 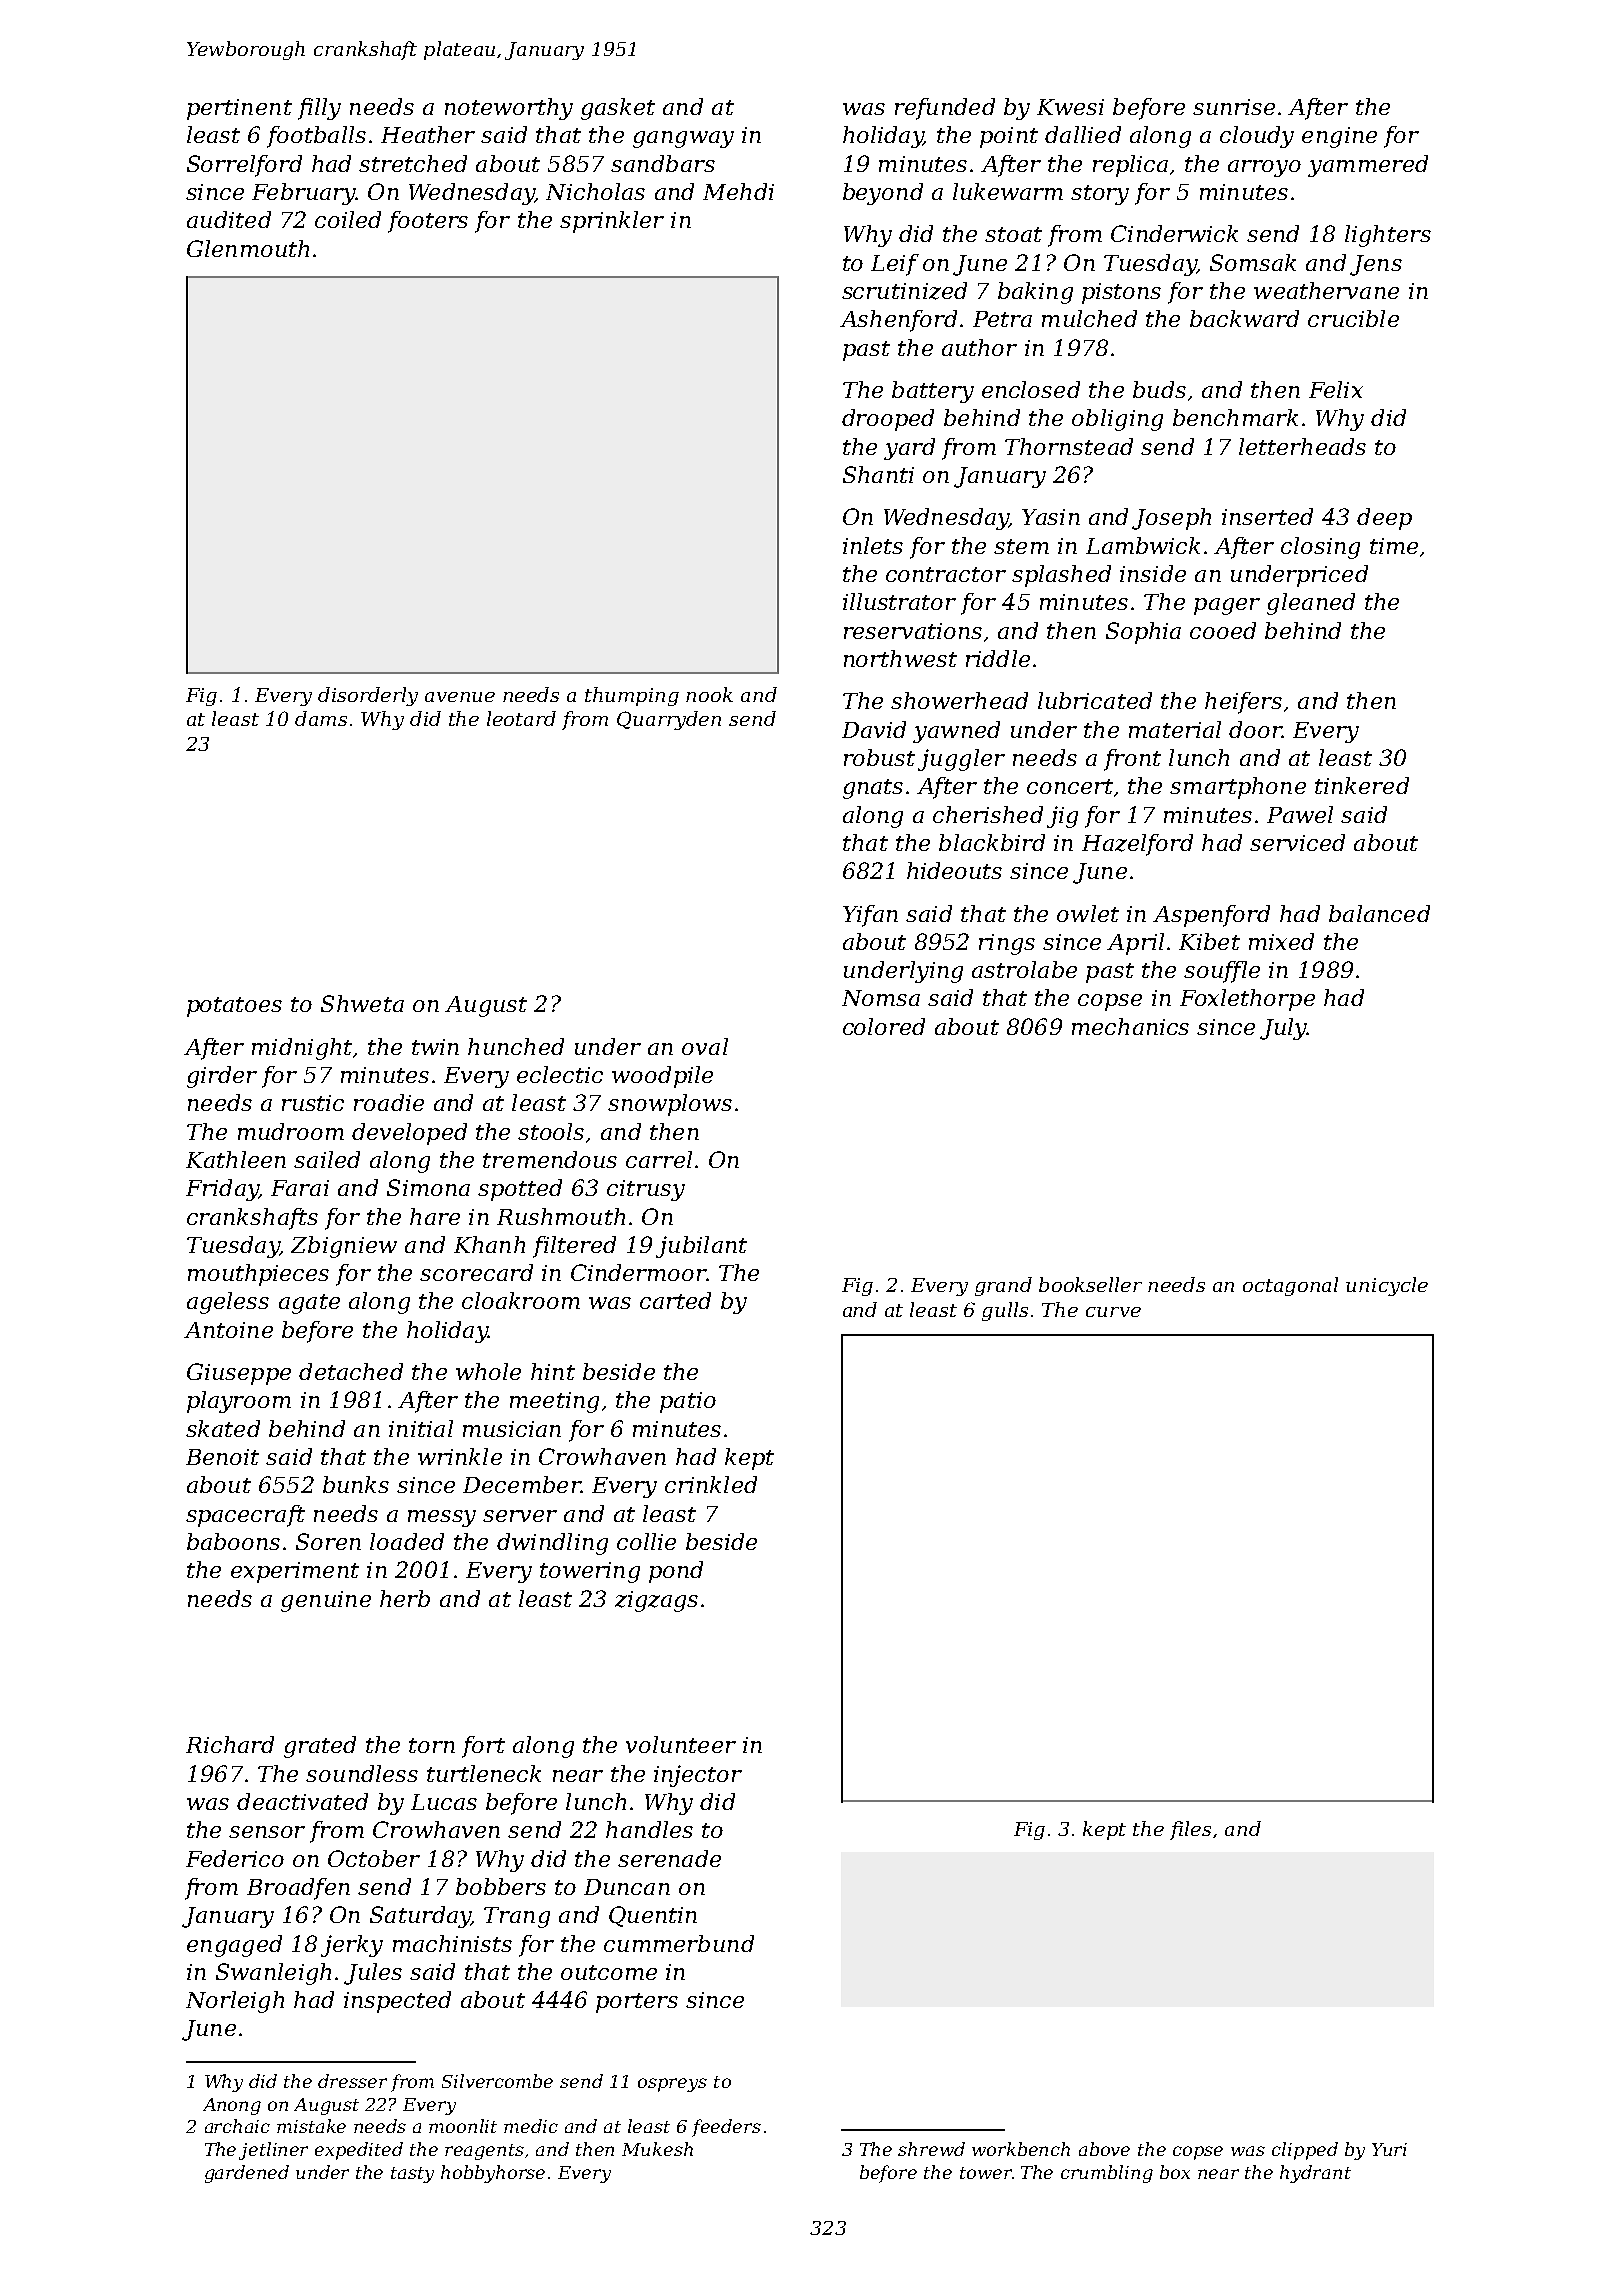 I want to click on Quarryden, so click(x=669, y=720).
